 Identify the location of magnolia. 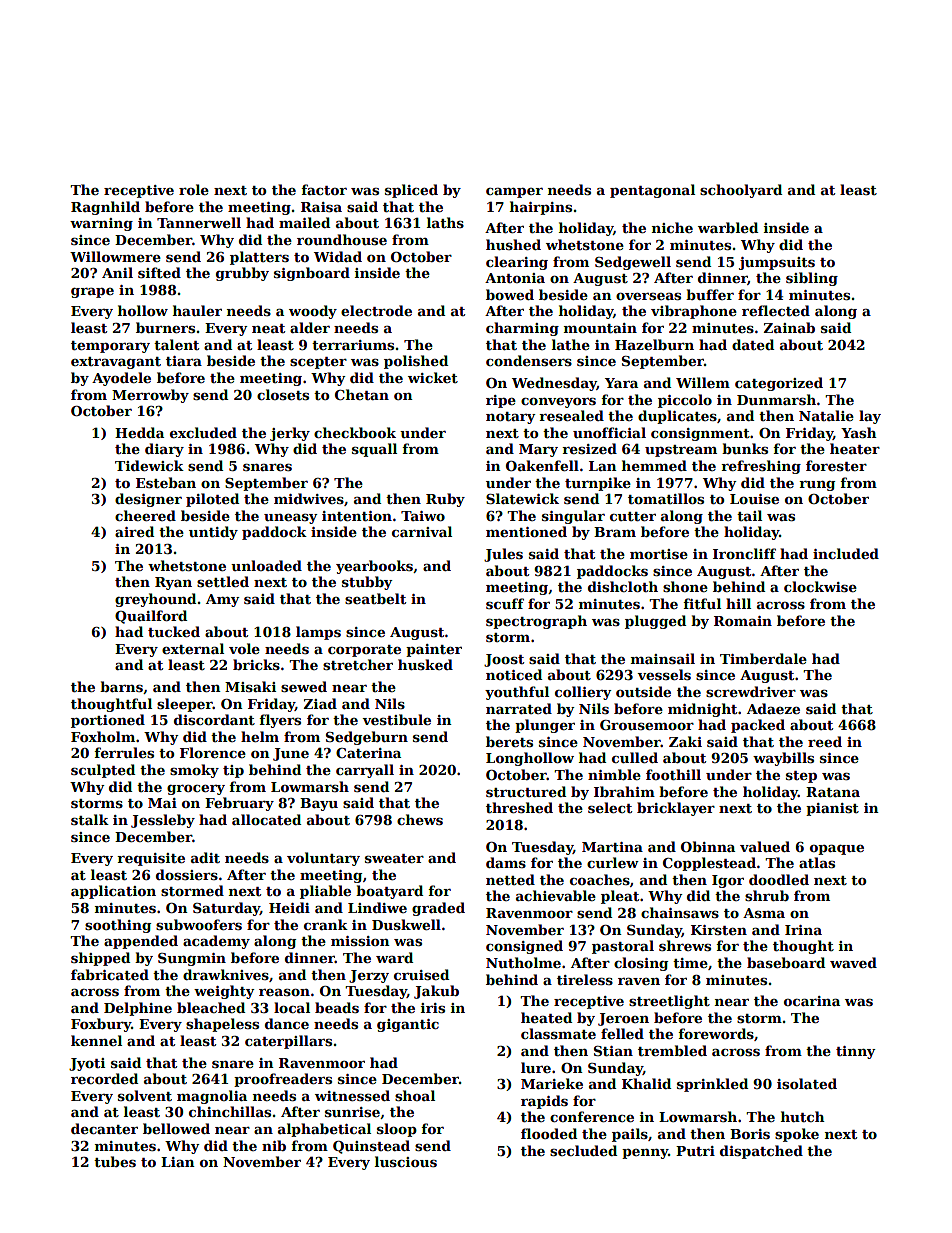
(212, 1097).
